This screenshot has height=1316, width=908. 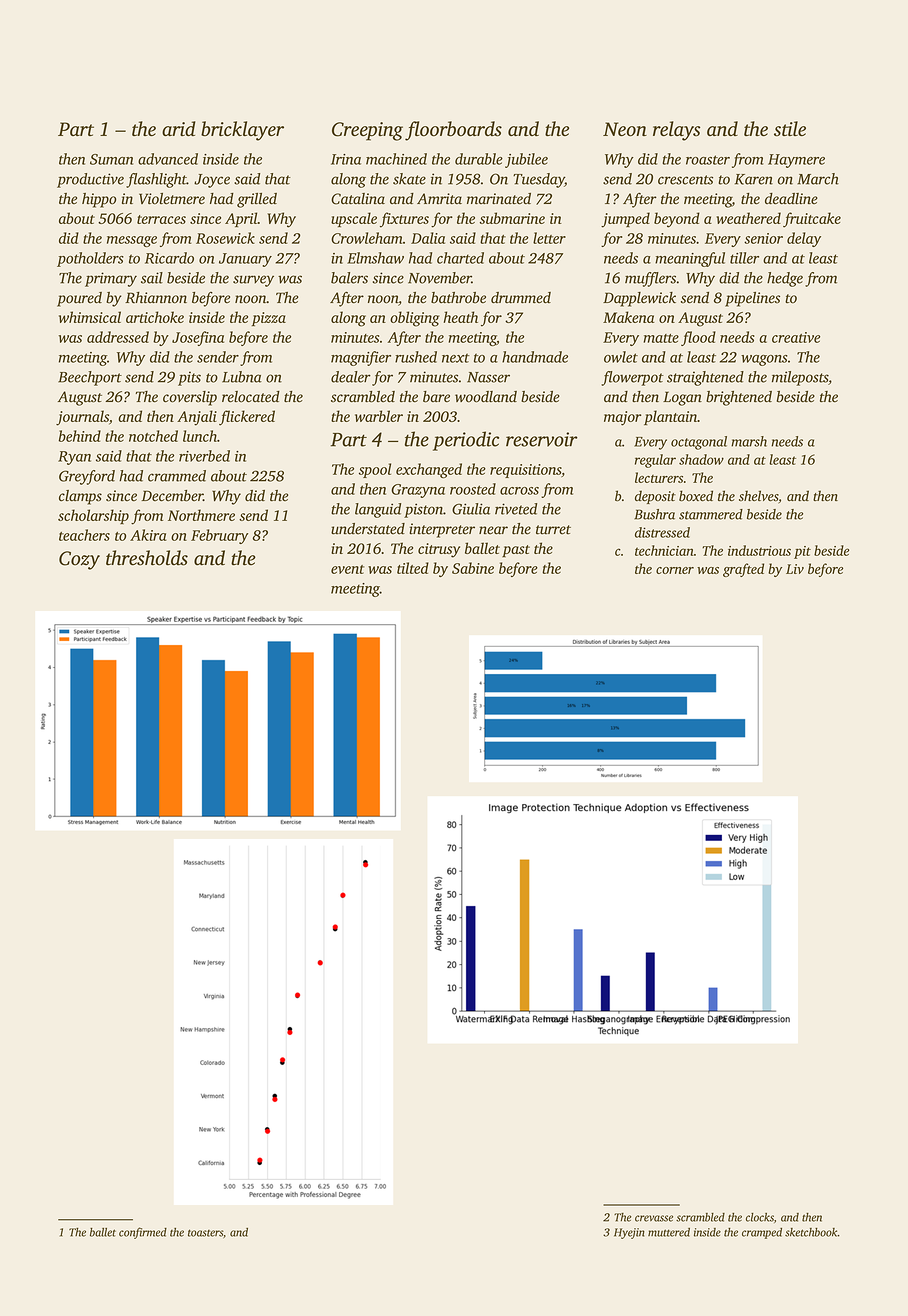 I want to click on cramped, so click(x=762, y=1233).
